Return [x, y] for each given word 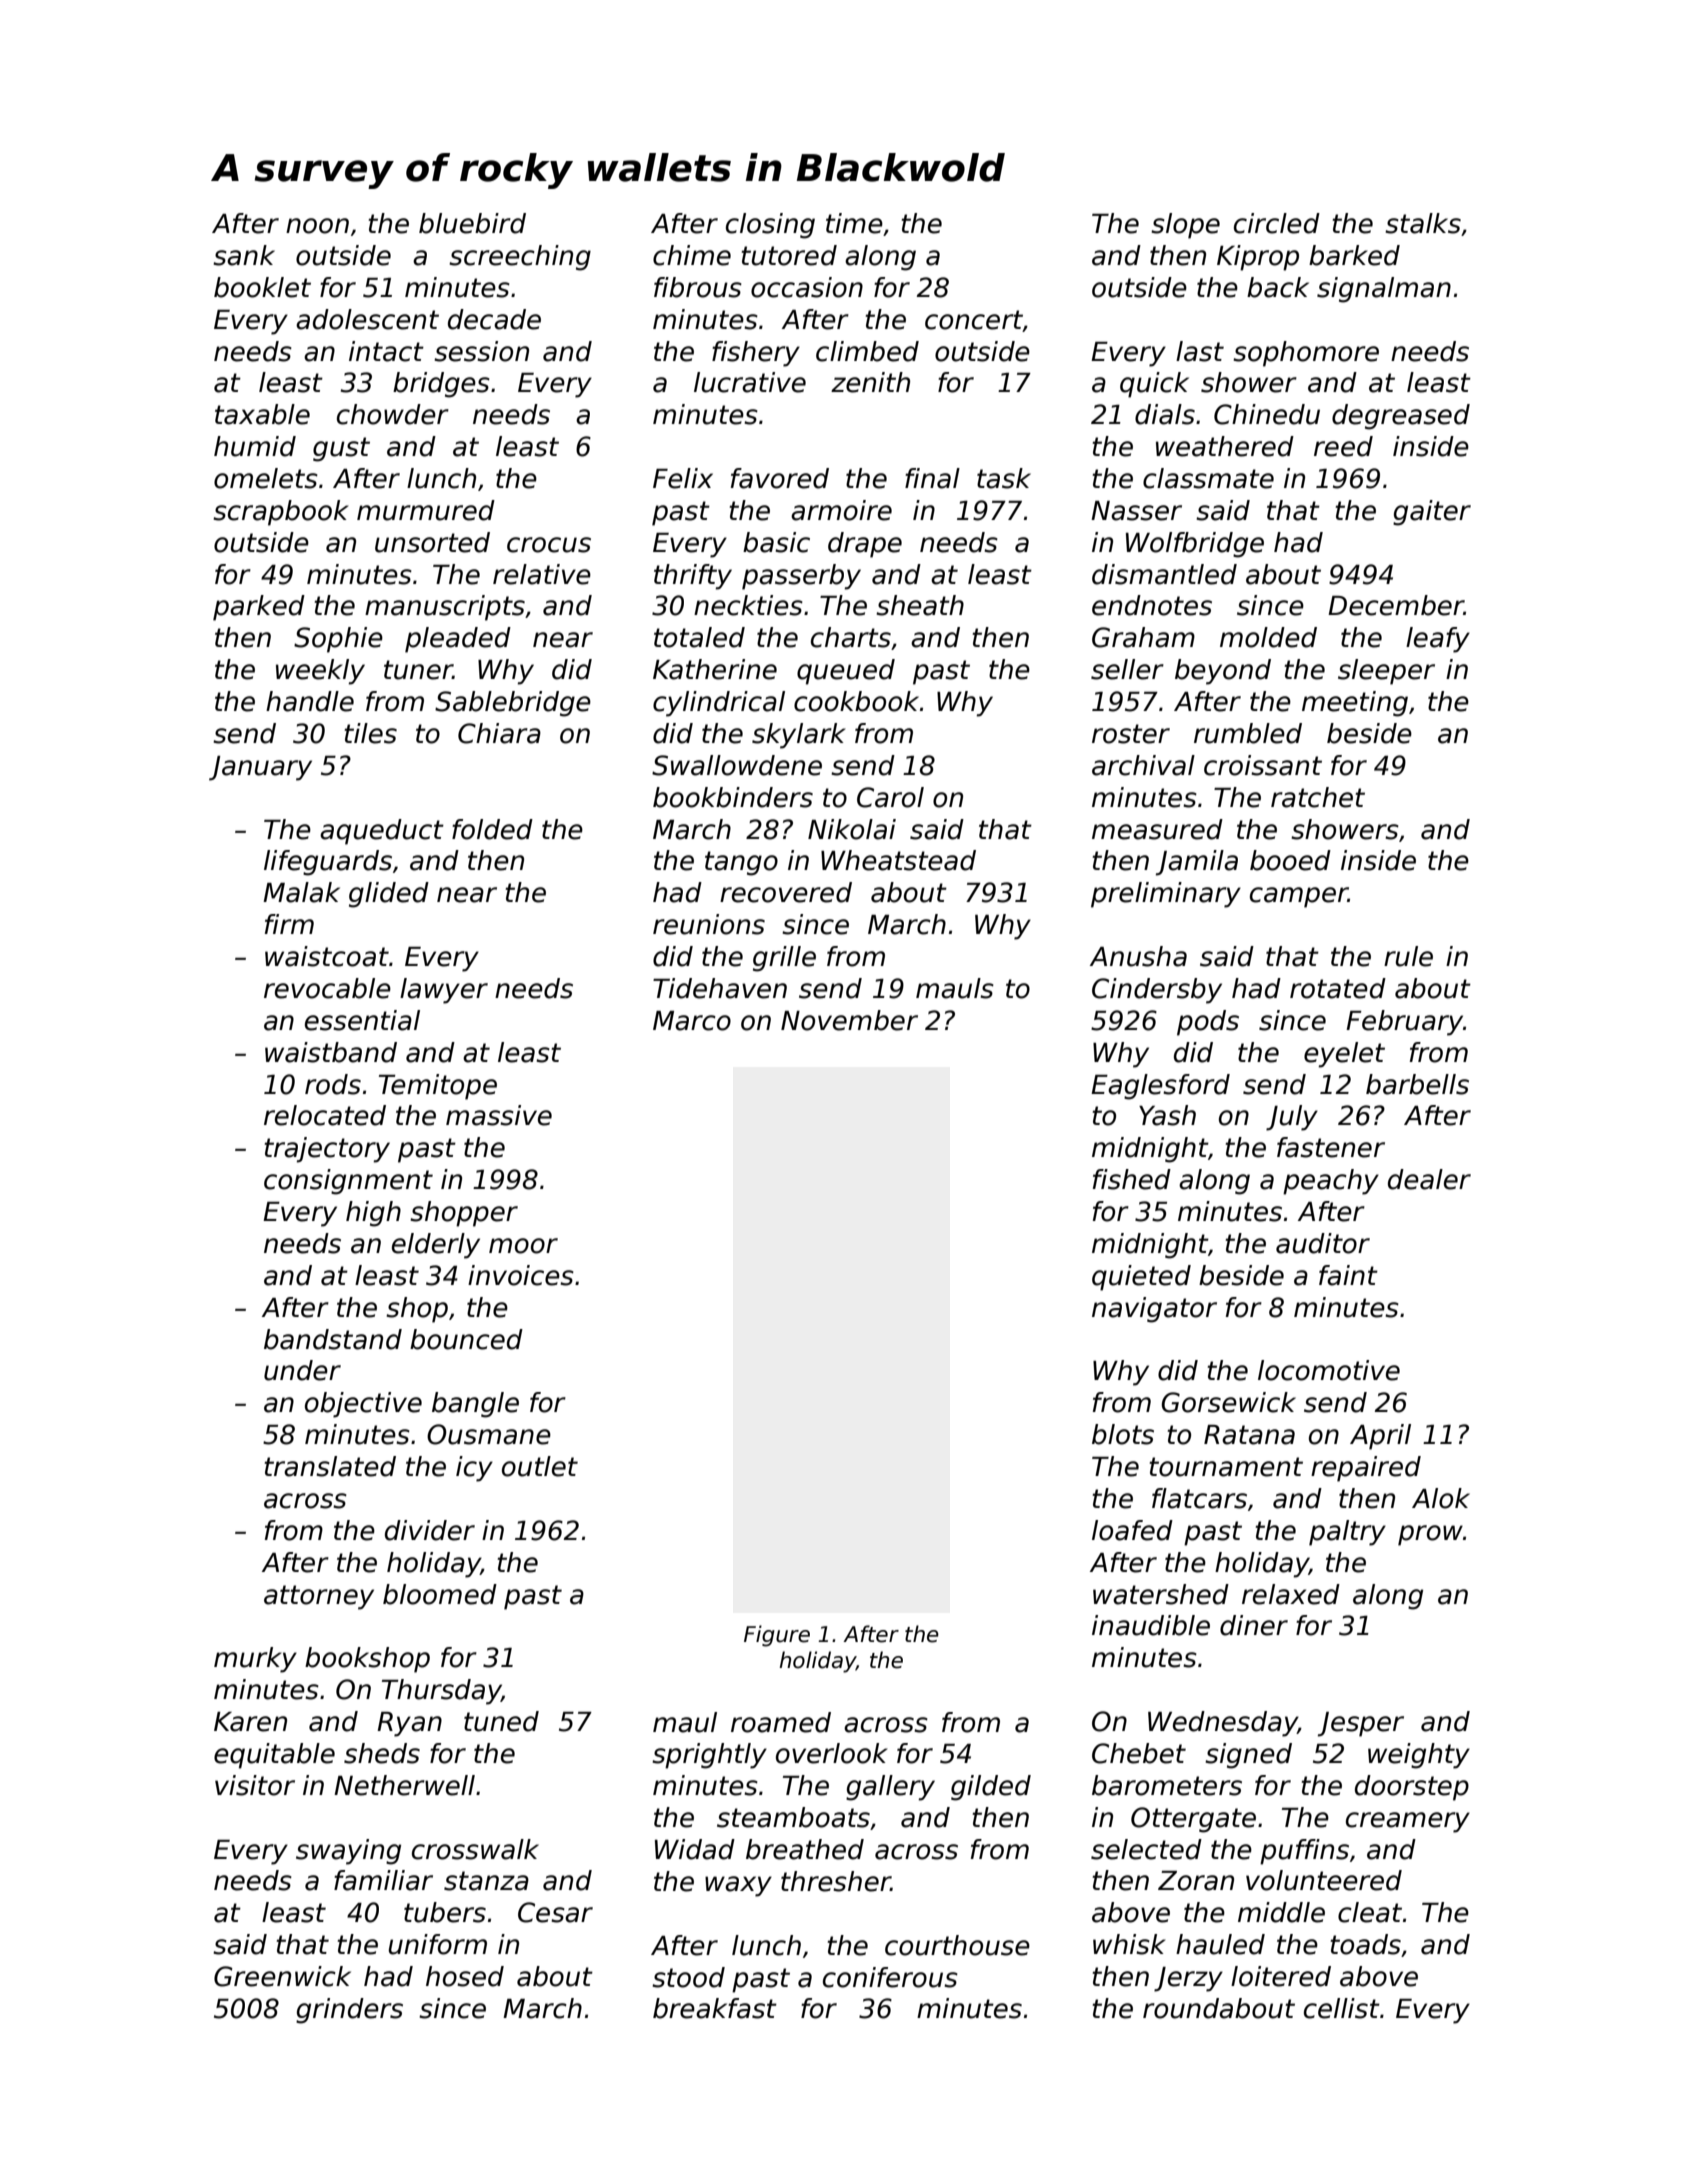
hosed [465, 1976]
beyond [1223, 672]
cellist [1342, 2008]
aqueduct [382, 832]
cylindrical [719, 704]
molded [1268, 637]
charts [851, 637]
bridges [441, 385]
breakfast [715, 2008]
